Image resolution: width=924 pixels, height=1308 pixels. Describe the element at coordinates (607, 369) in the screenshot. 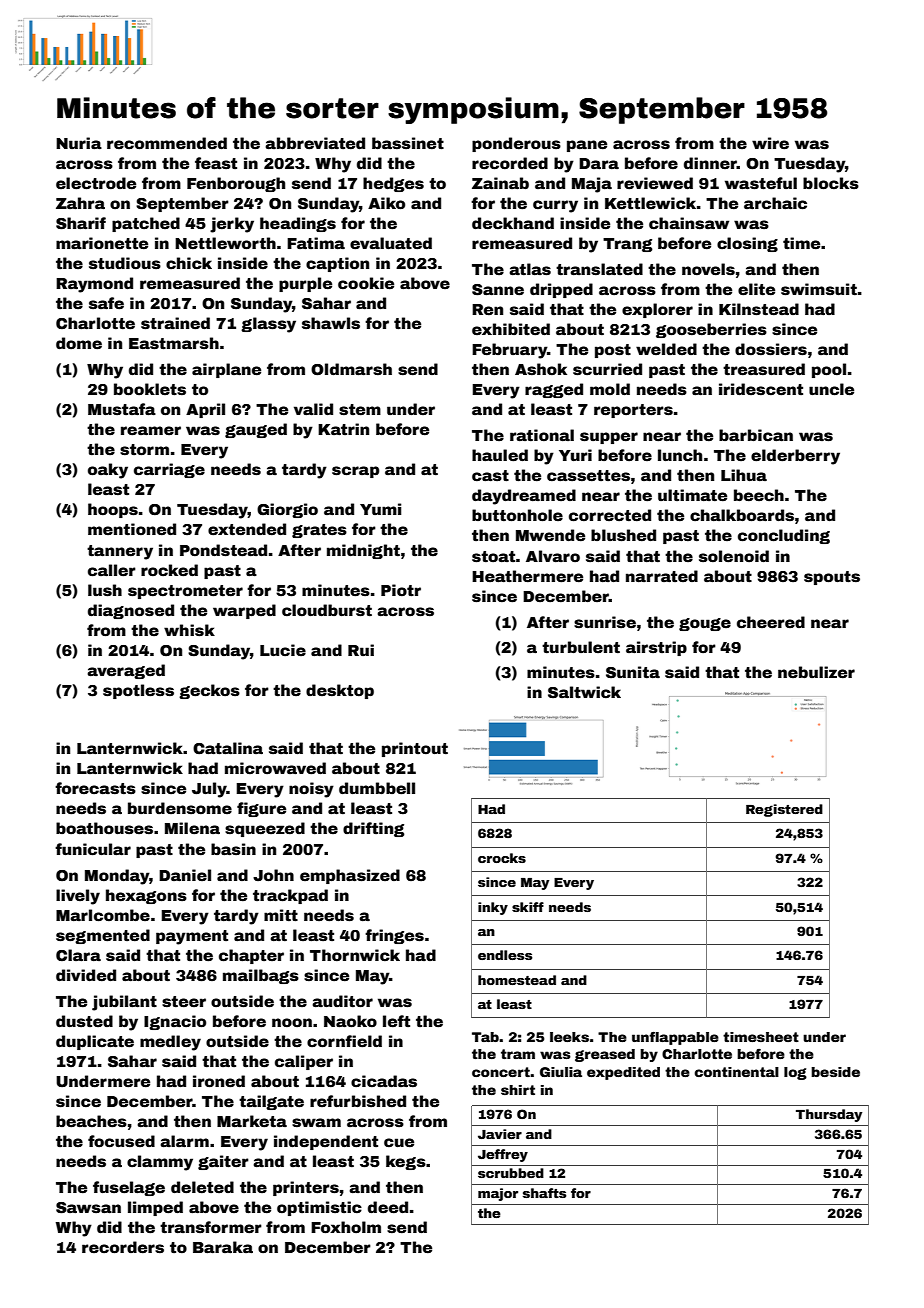

I see `scurried` at that location.
